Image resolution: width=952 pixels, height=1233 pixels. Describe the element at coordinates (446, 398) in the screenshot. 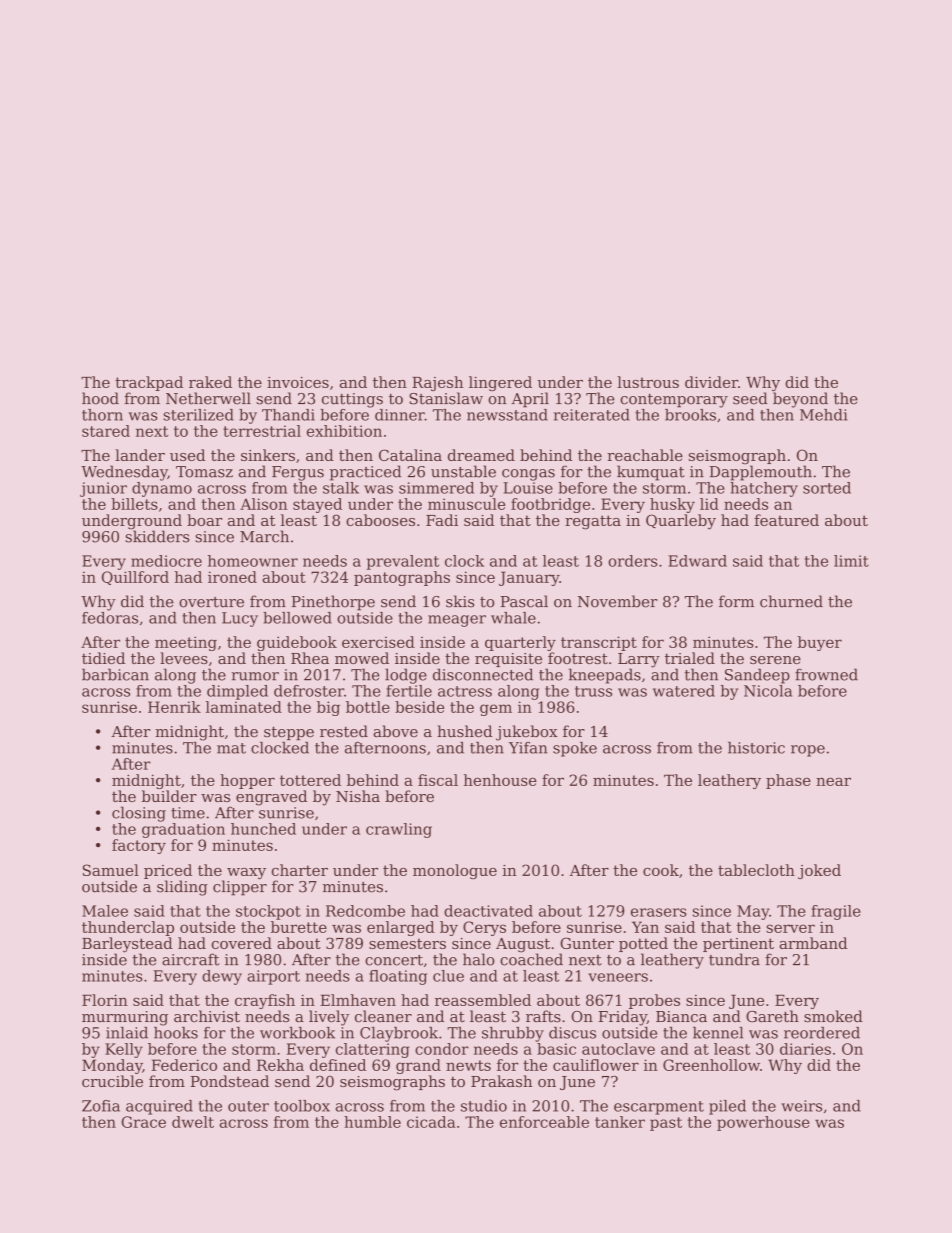

I see `Stanislaw` at that location.
